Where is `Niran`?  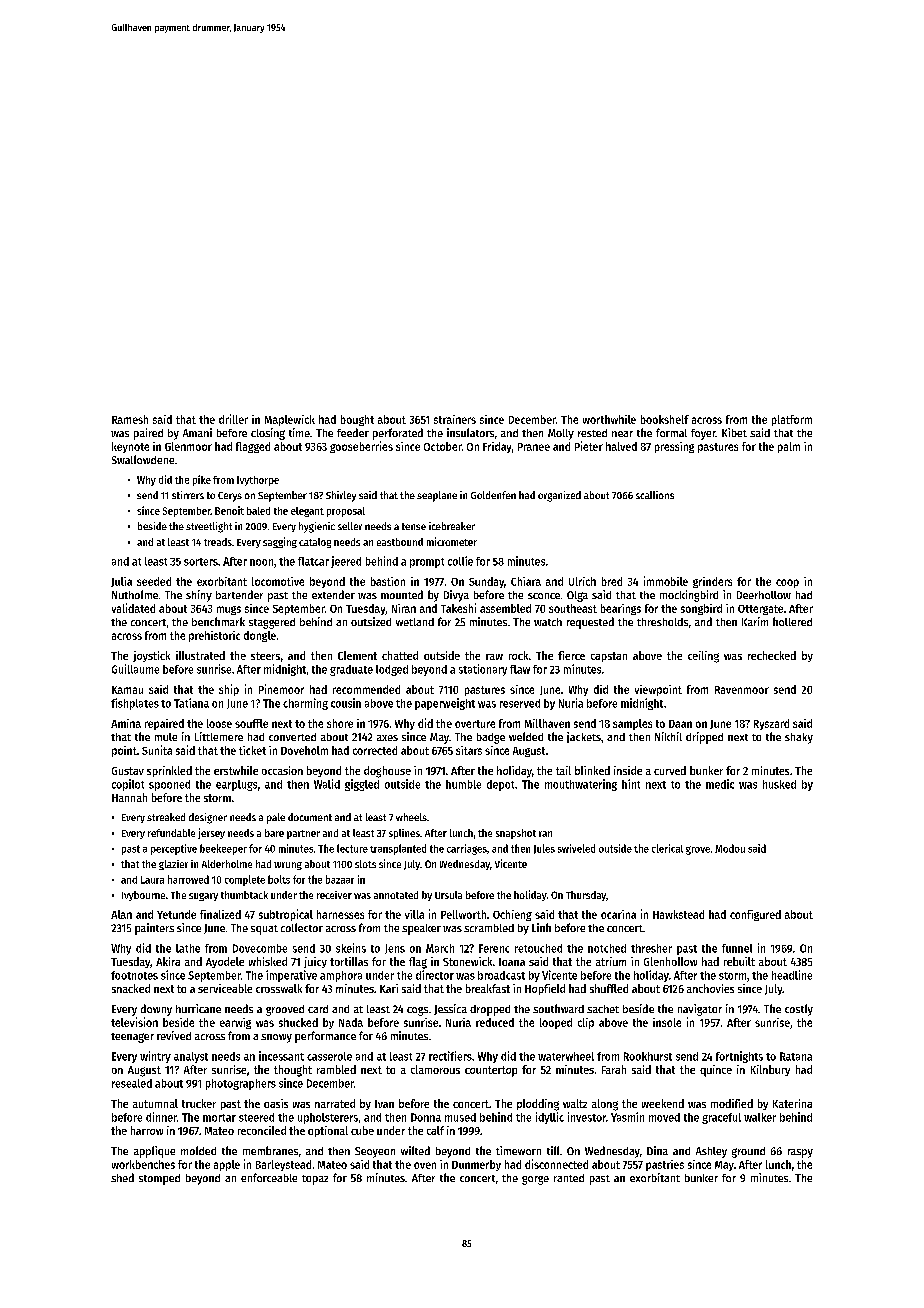 Niran is located at coordinates (404, 608).
